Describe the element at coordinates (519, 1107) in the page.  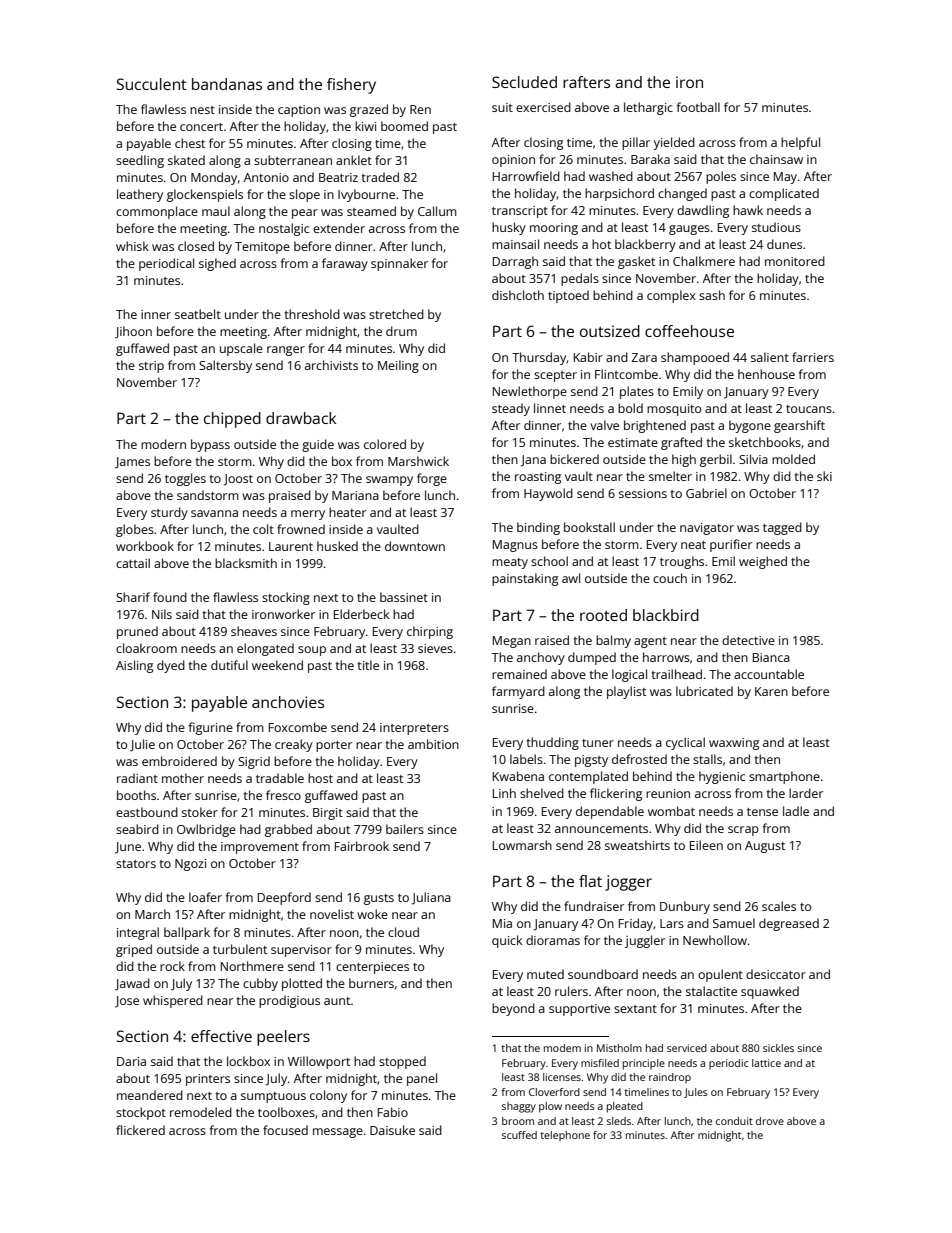
I see `shaggy` at that location.
